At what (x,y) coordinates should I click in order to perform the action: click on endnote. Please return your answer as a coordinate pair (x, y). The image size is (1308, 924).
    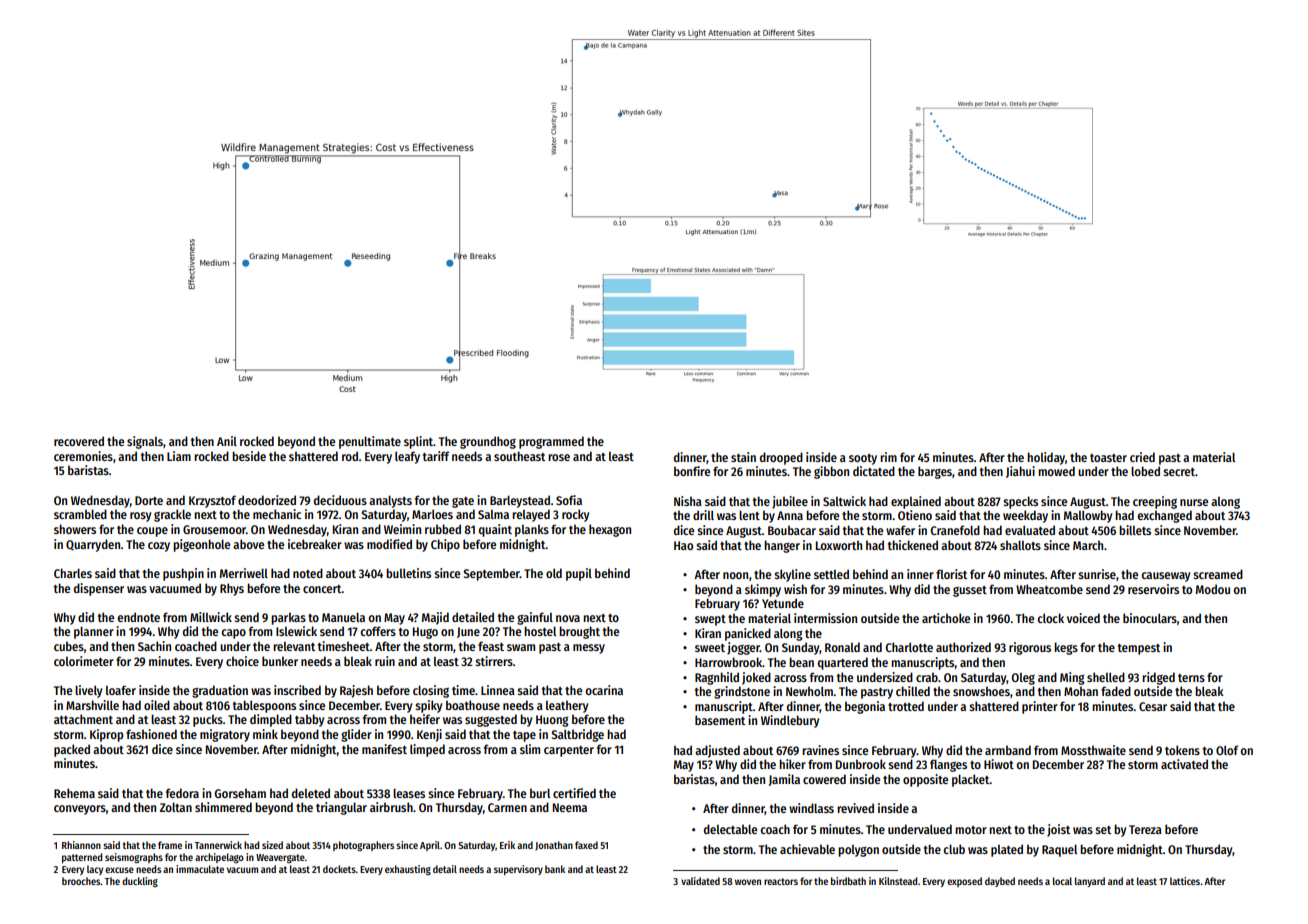
    Looking at the image, I should click on (138, 617).
